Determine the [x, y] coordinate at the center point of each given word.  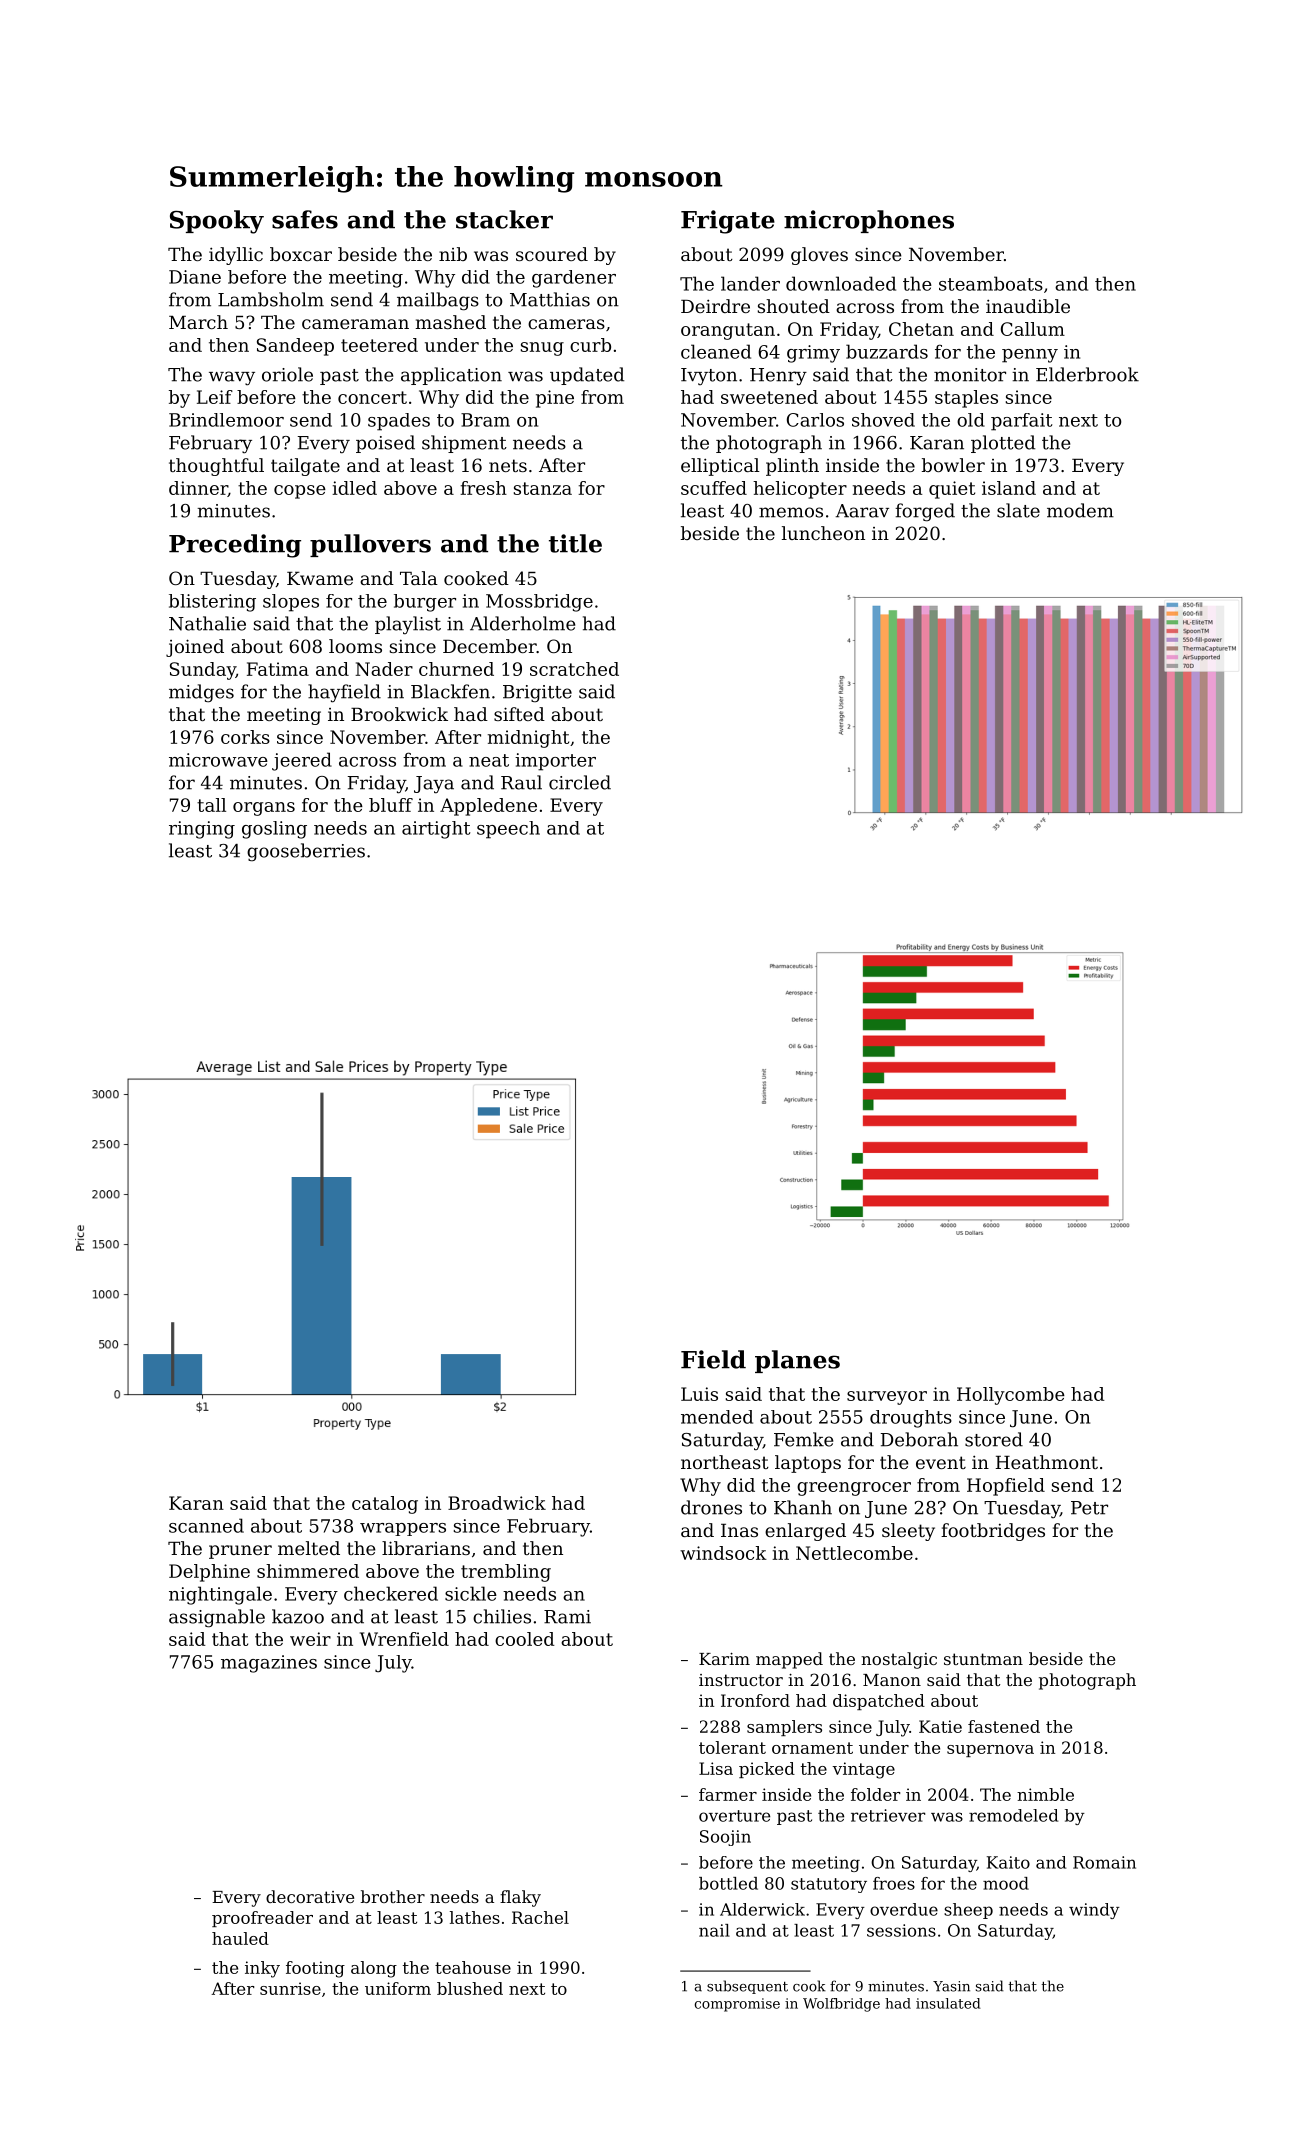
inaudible [1028, 306]
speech [508, 830]
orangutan [728, 331]
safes [305, 219]
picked [767, 1770]
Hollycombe [1011, 1396]
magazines [269, 1664]
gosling [274, 830]
